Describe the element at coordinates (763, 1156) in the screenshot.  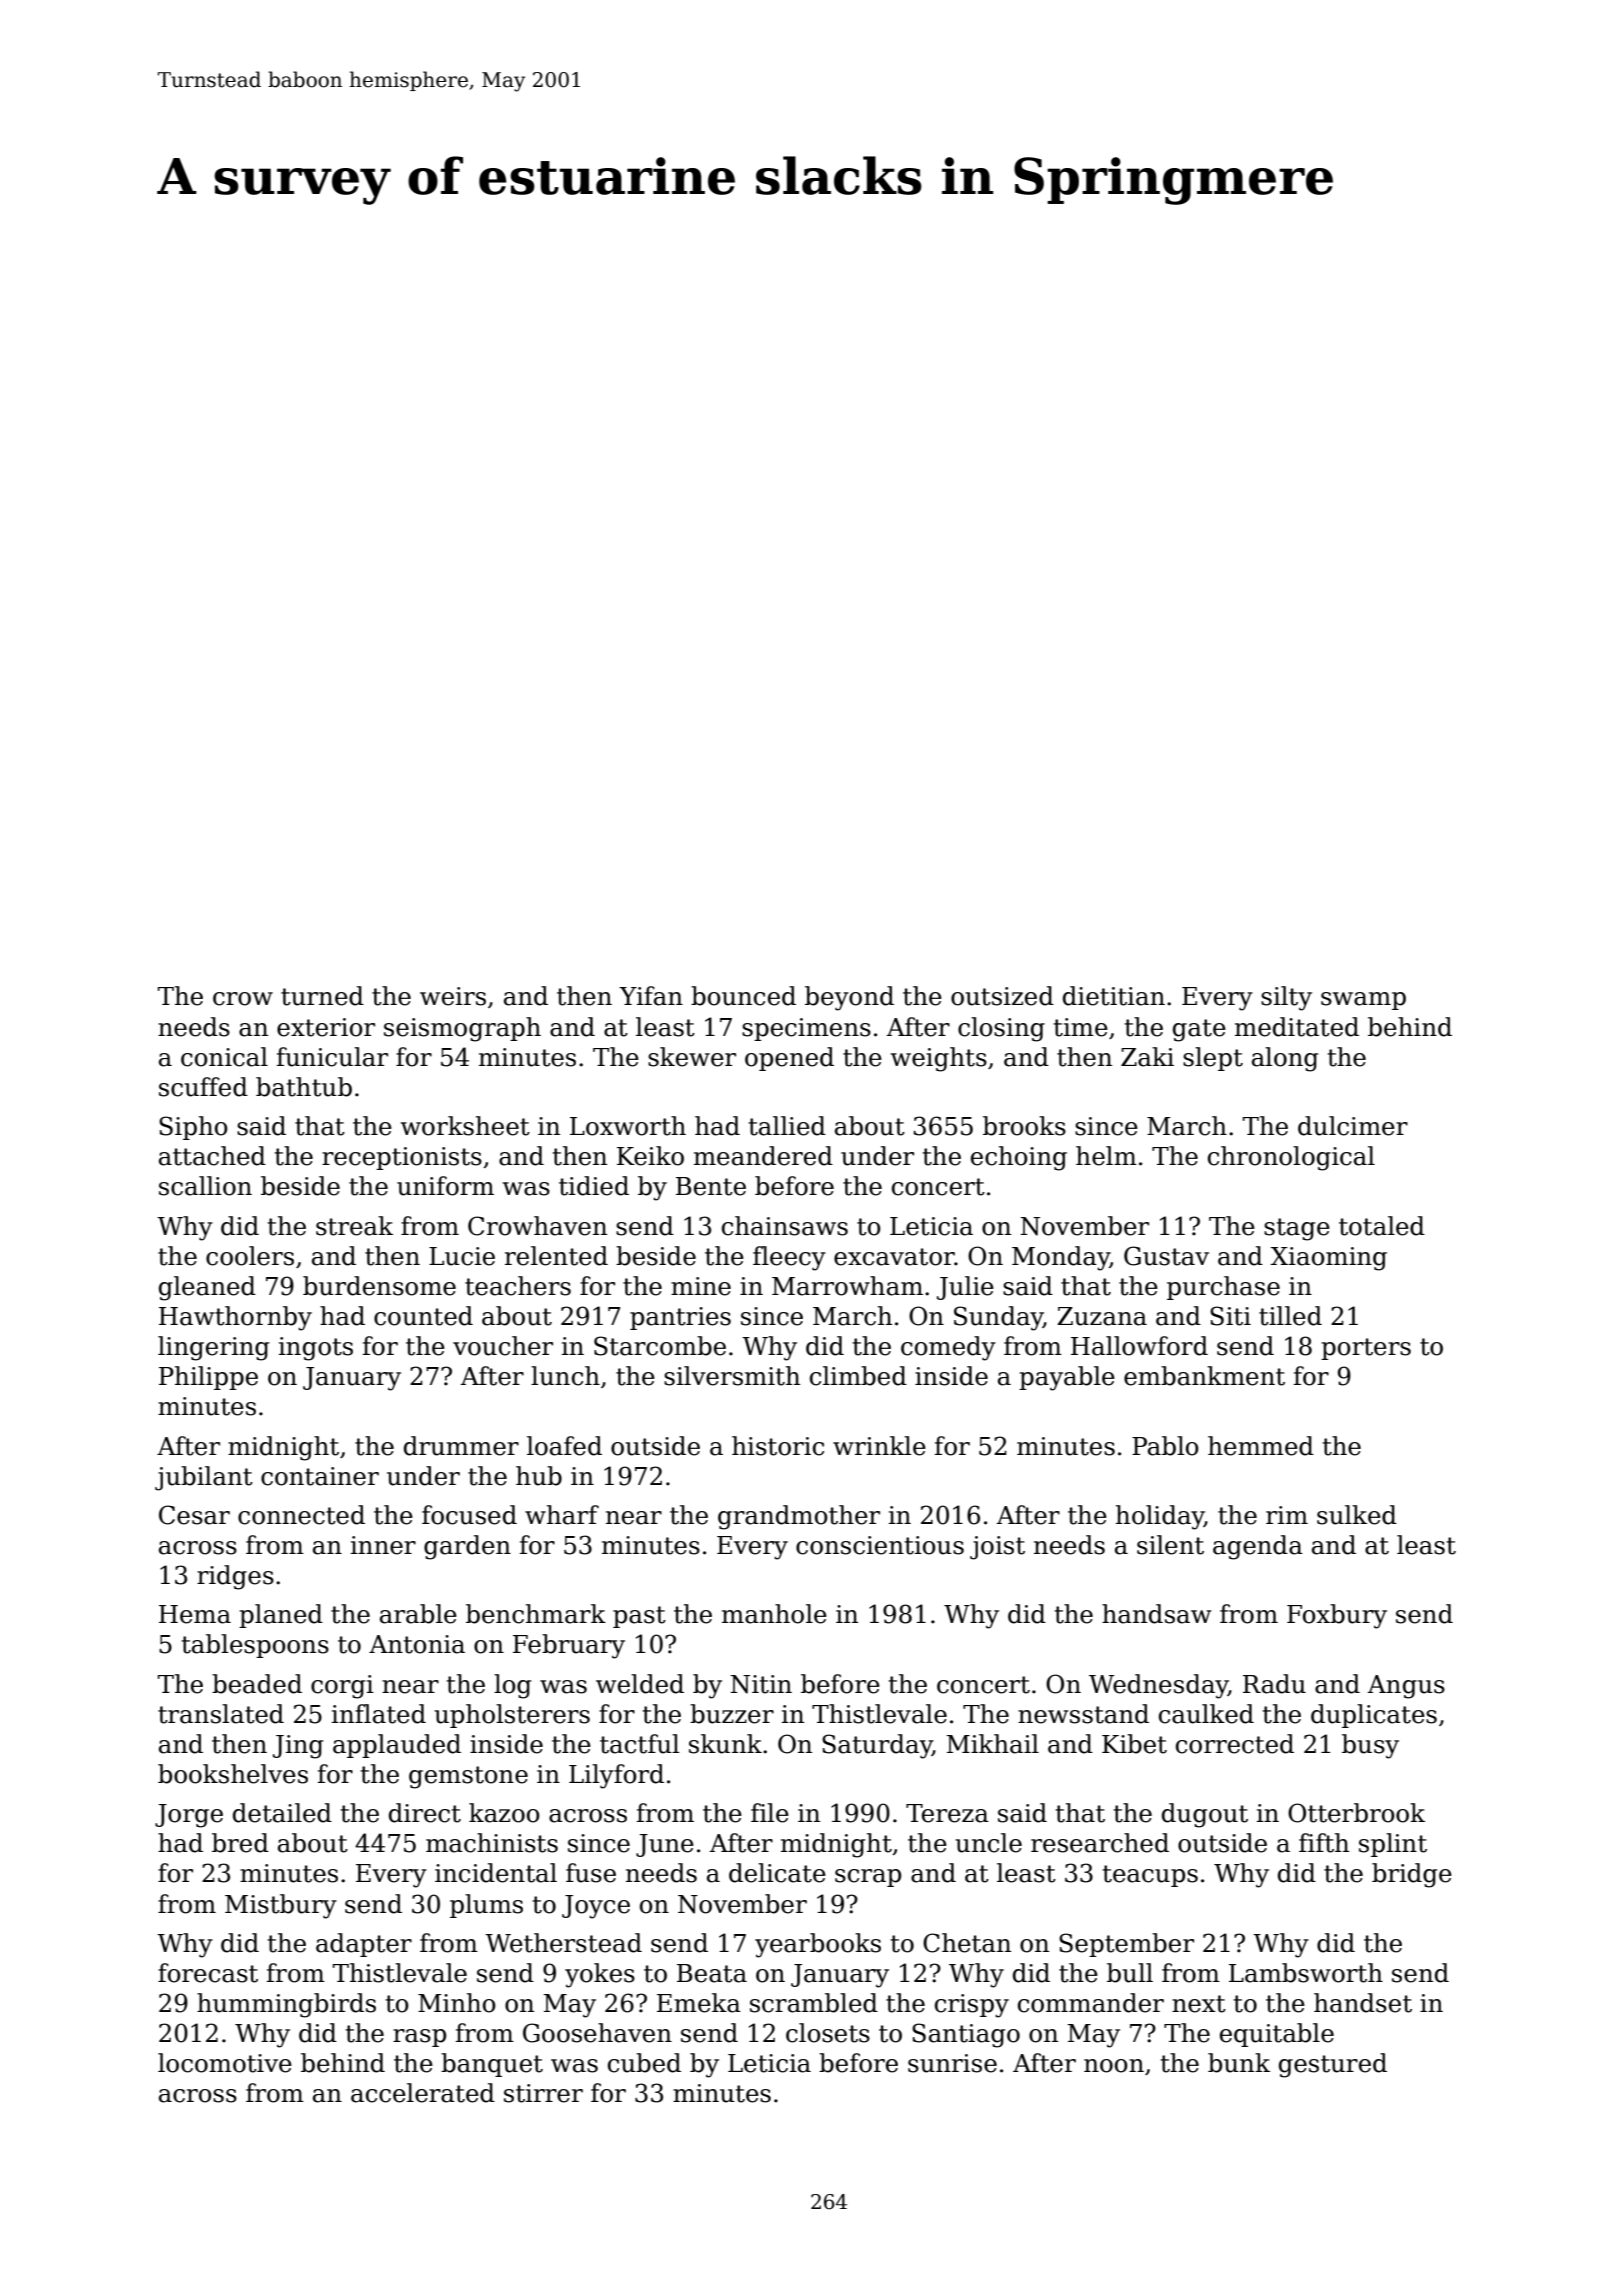
I see `meandered` at that location.
